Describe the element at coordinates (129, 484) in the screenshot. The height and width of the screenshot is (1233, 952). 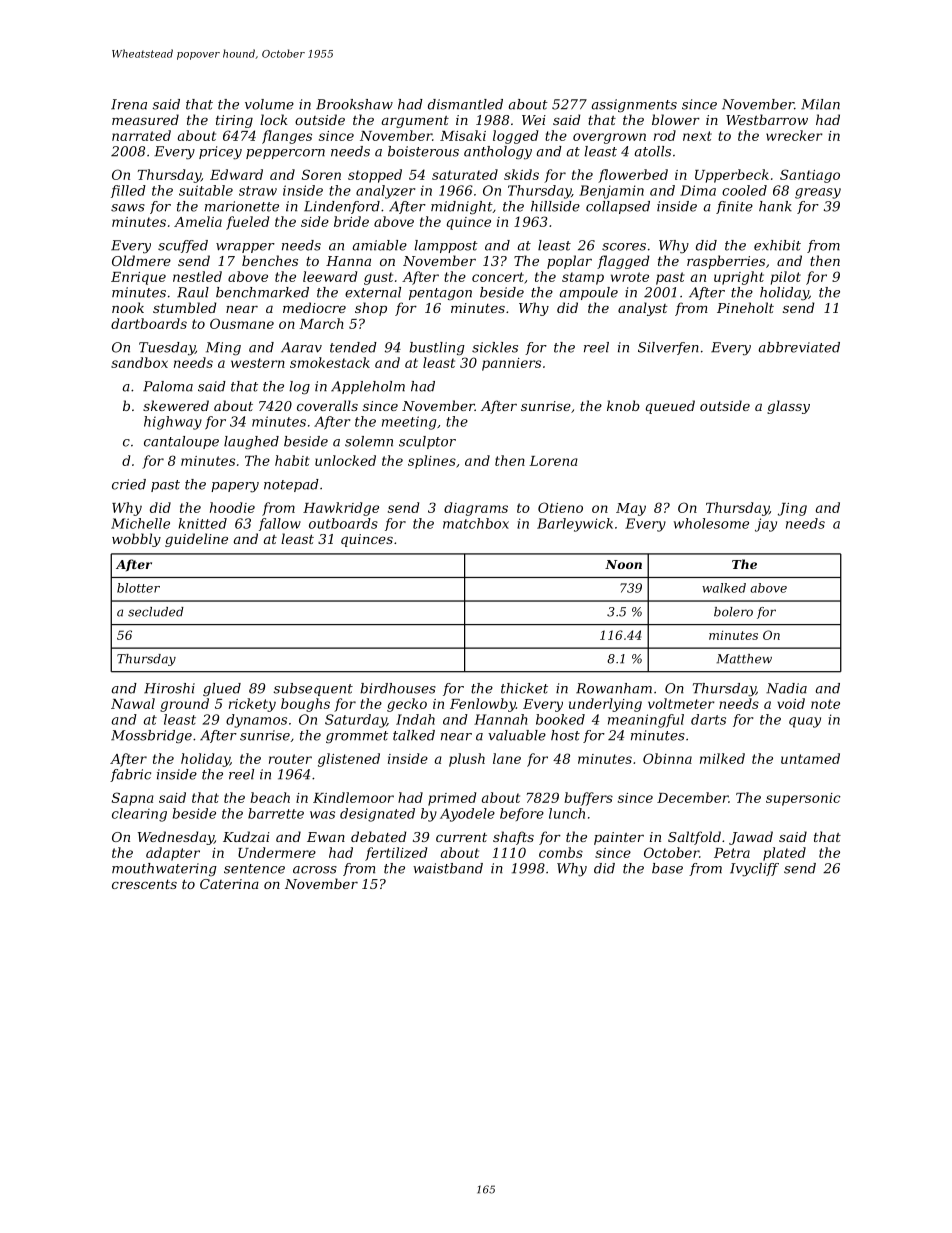
I see `cried` at that location.
